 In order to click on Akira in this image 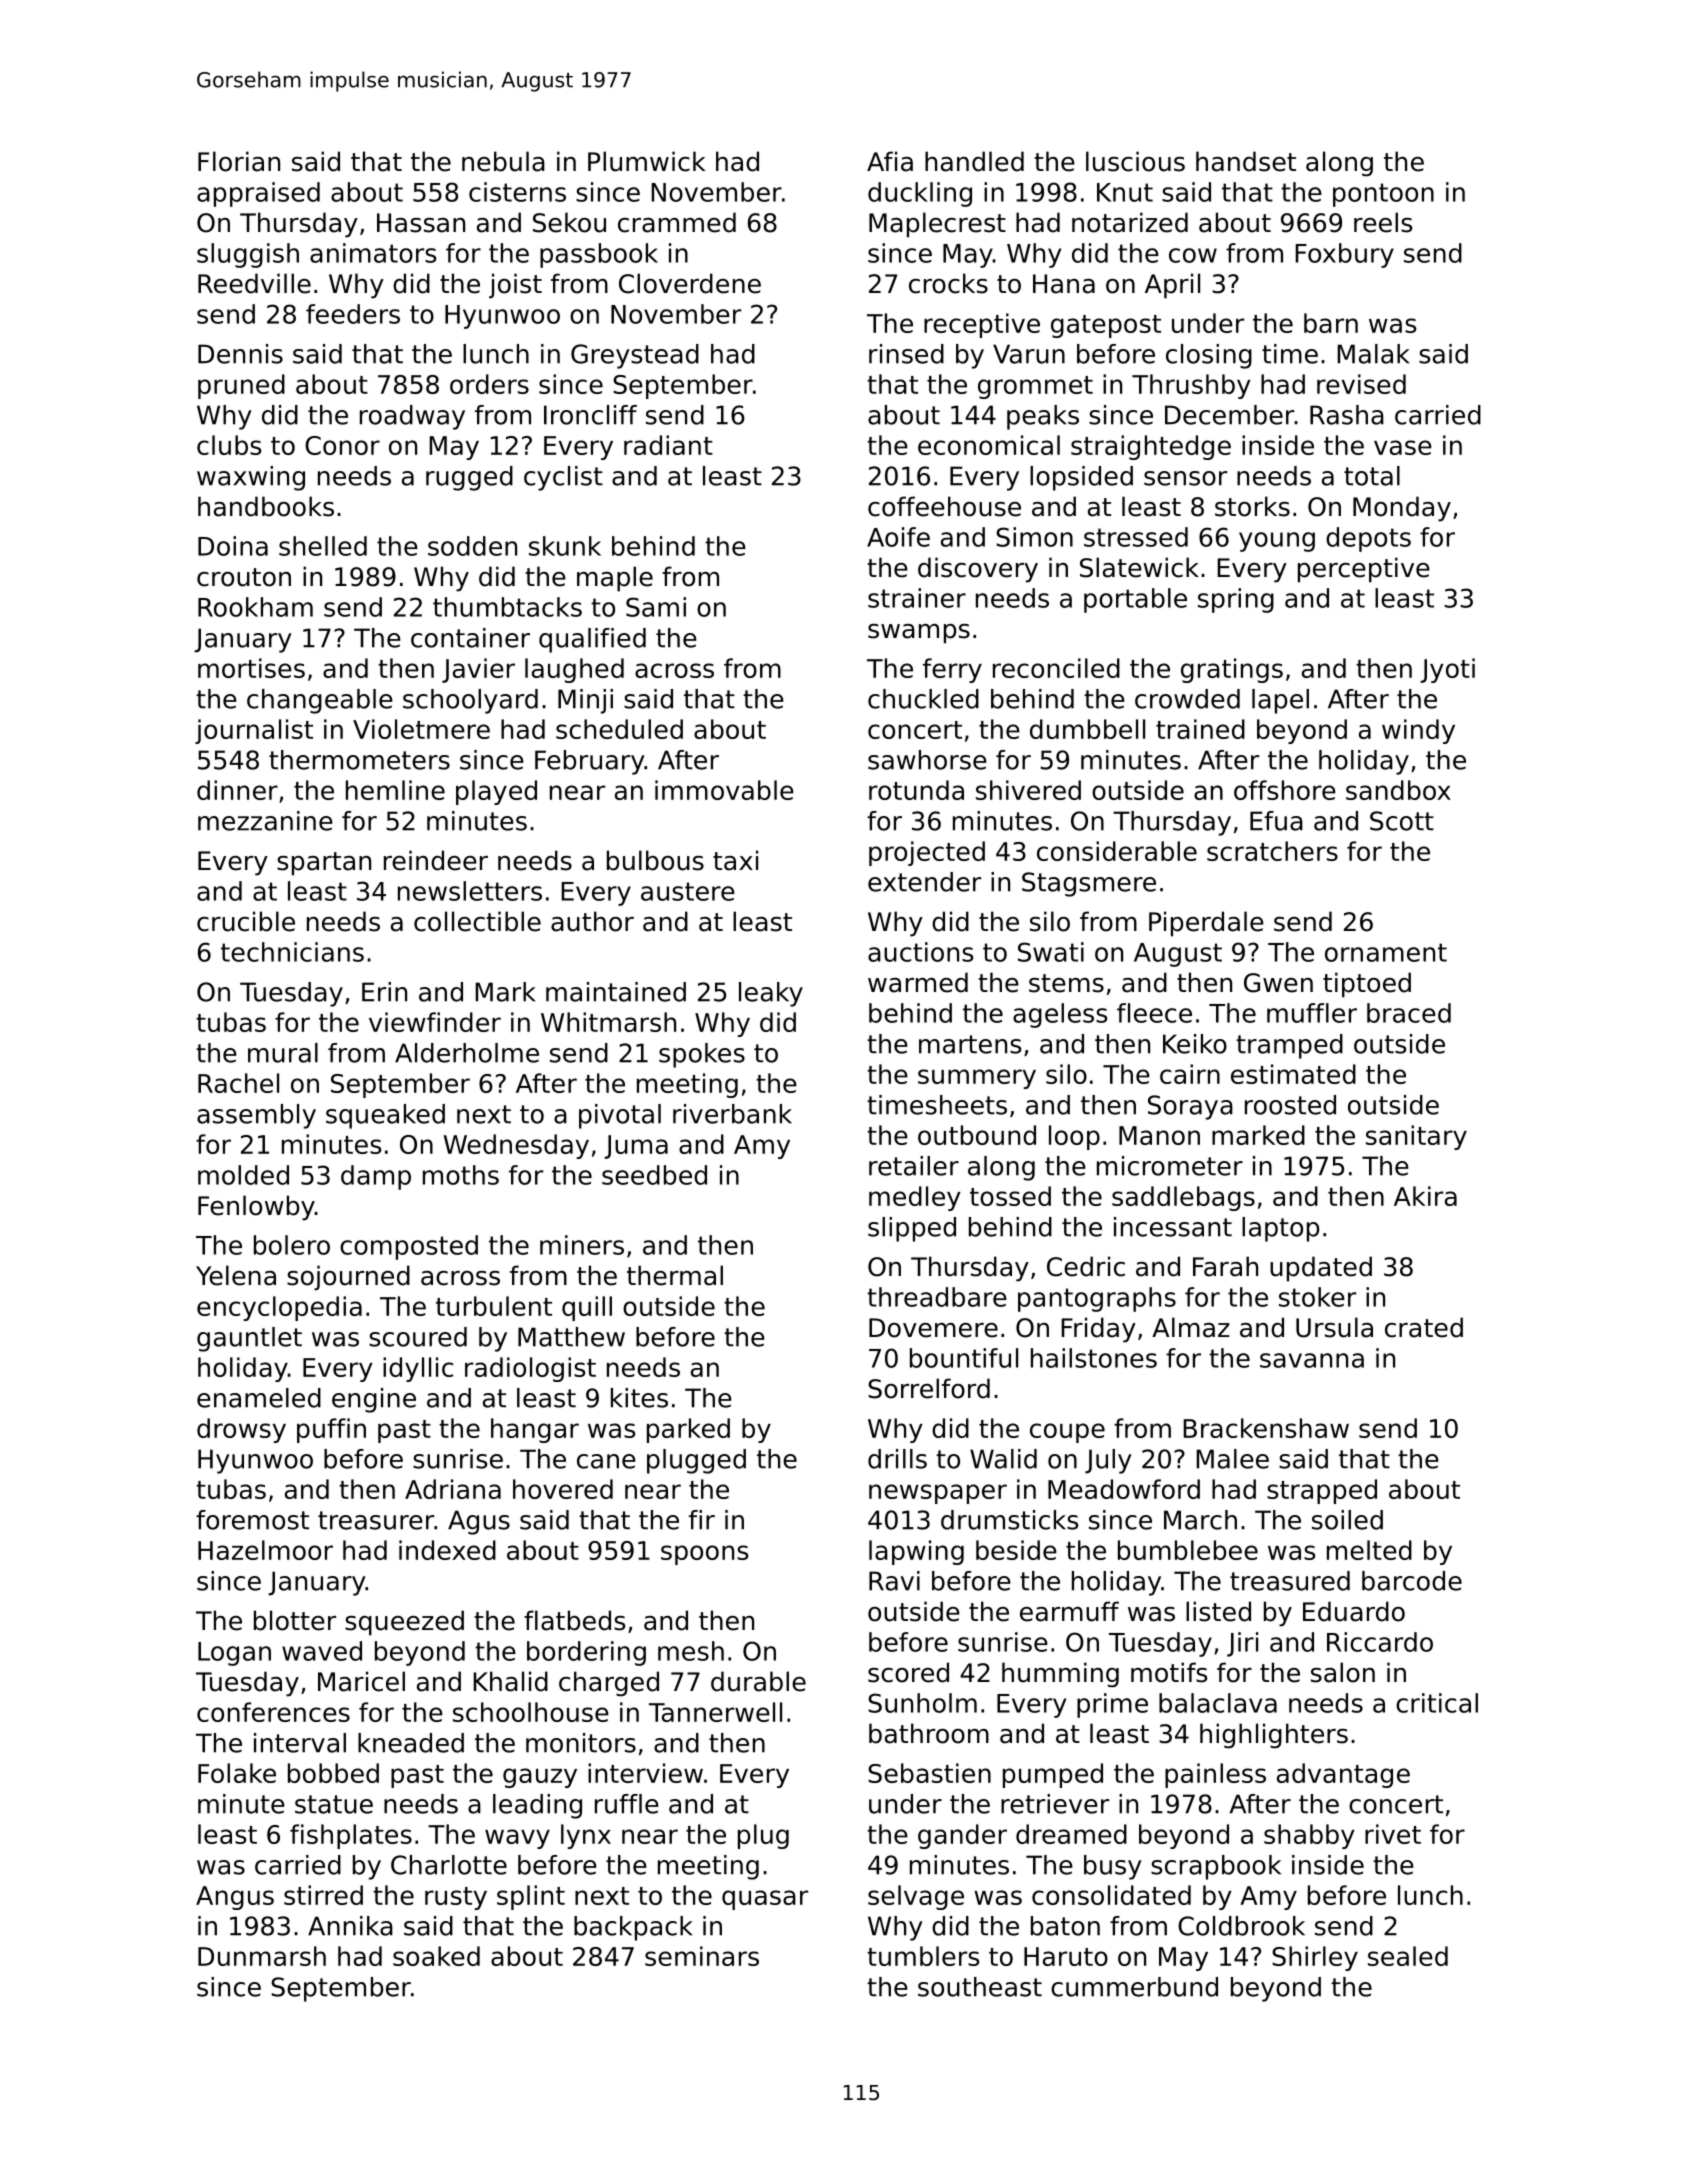, I will do `click(1425, 1196)`.
